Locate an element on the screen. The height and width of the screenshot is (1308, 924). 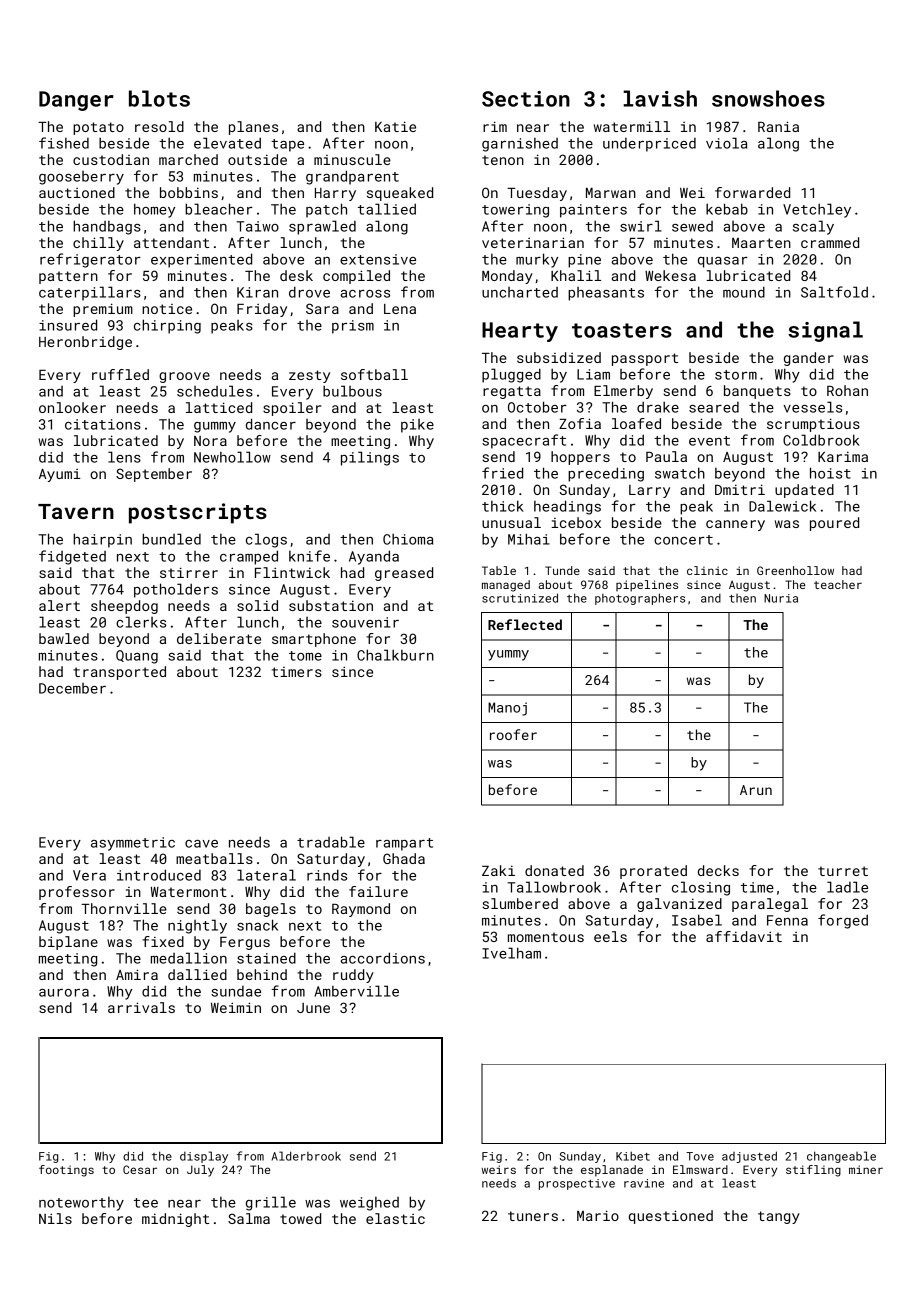
Katie is located at coordinates (395, 126).
